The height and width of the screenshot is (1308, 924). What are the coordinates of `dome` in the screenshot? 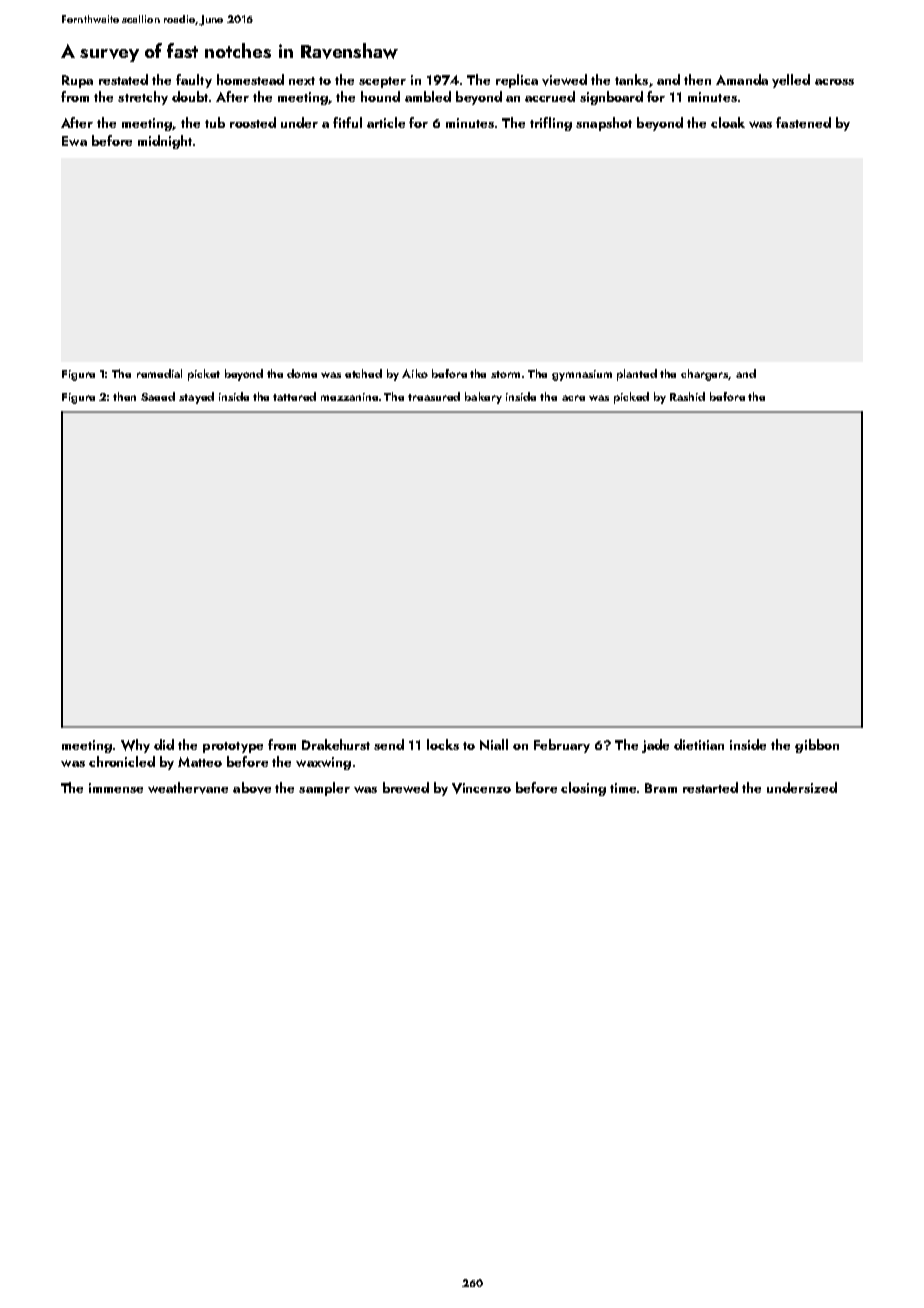 It's located at (302, 373).
